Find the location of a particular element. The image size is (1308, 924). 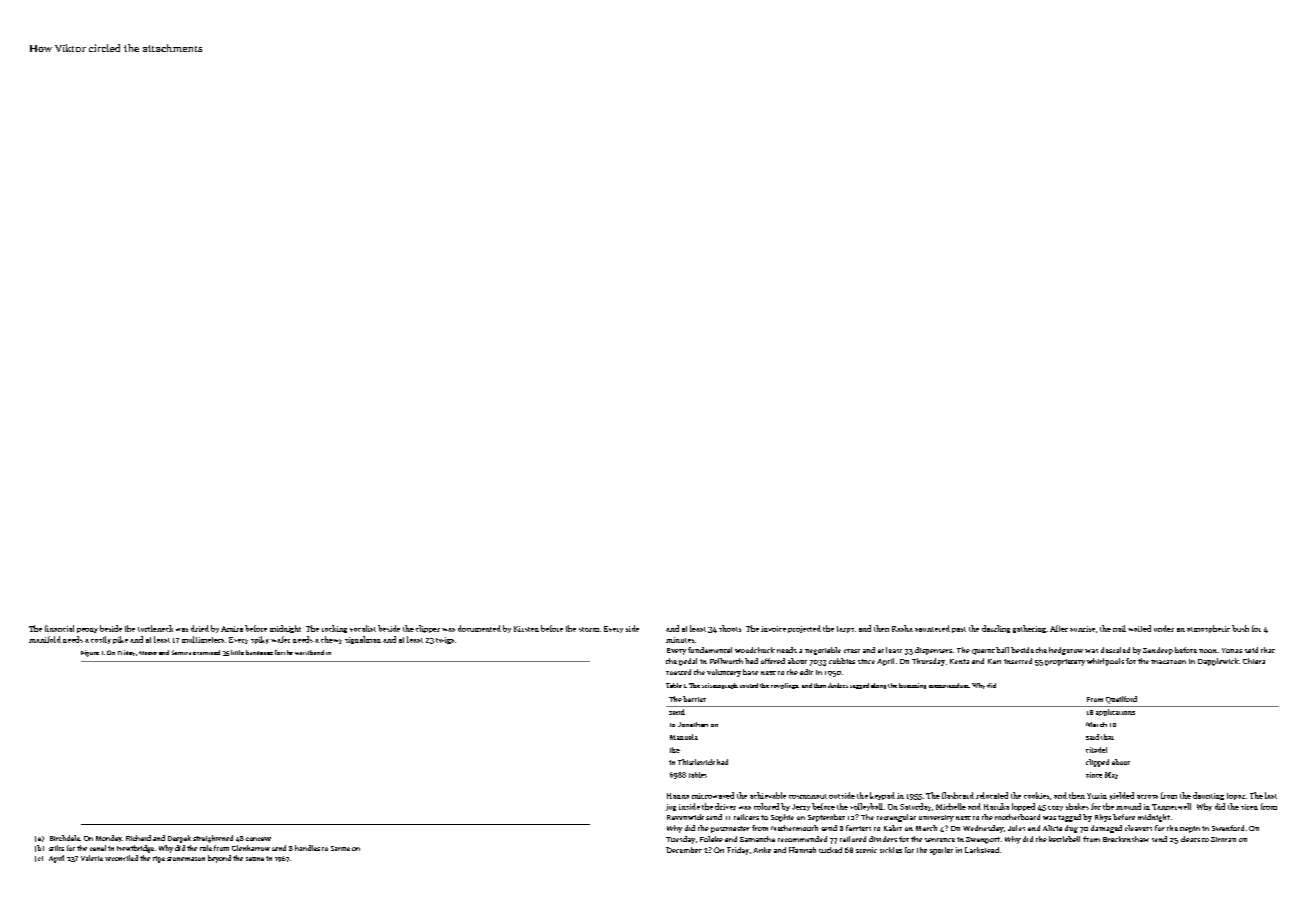

Jonathan is located at coordinates (693, 724).
